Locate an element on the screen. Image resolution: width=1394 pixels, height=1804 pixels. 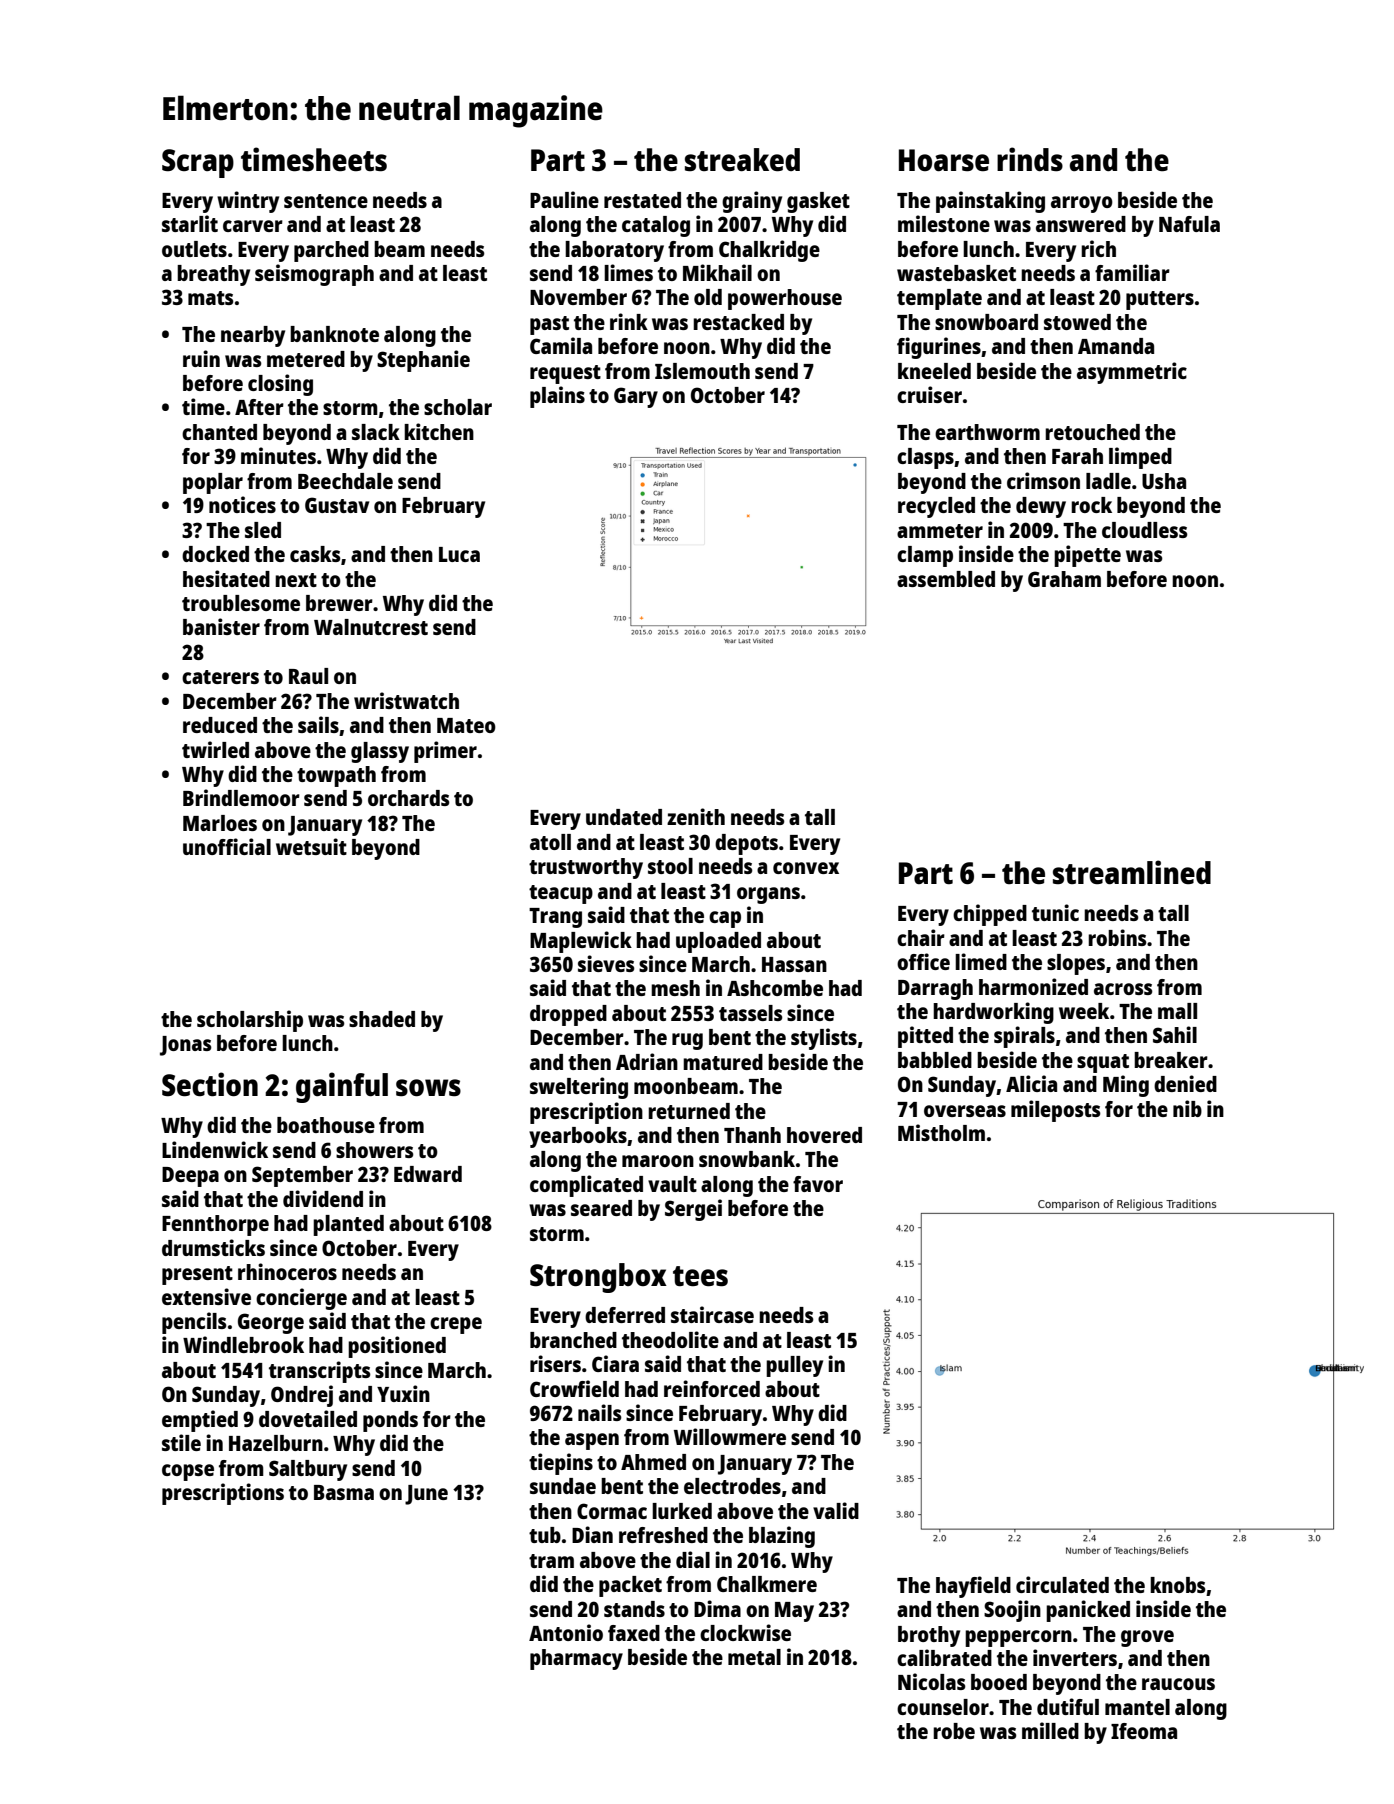
Gustav is located at coordinates (337, 505).
